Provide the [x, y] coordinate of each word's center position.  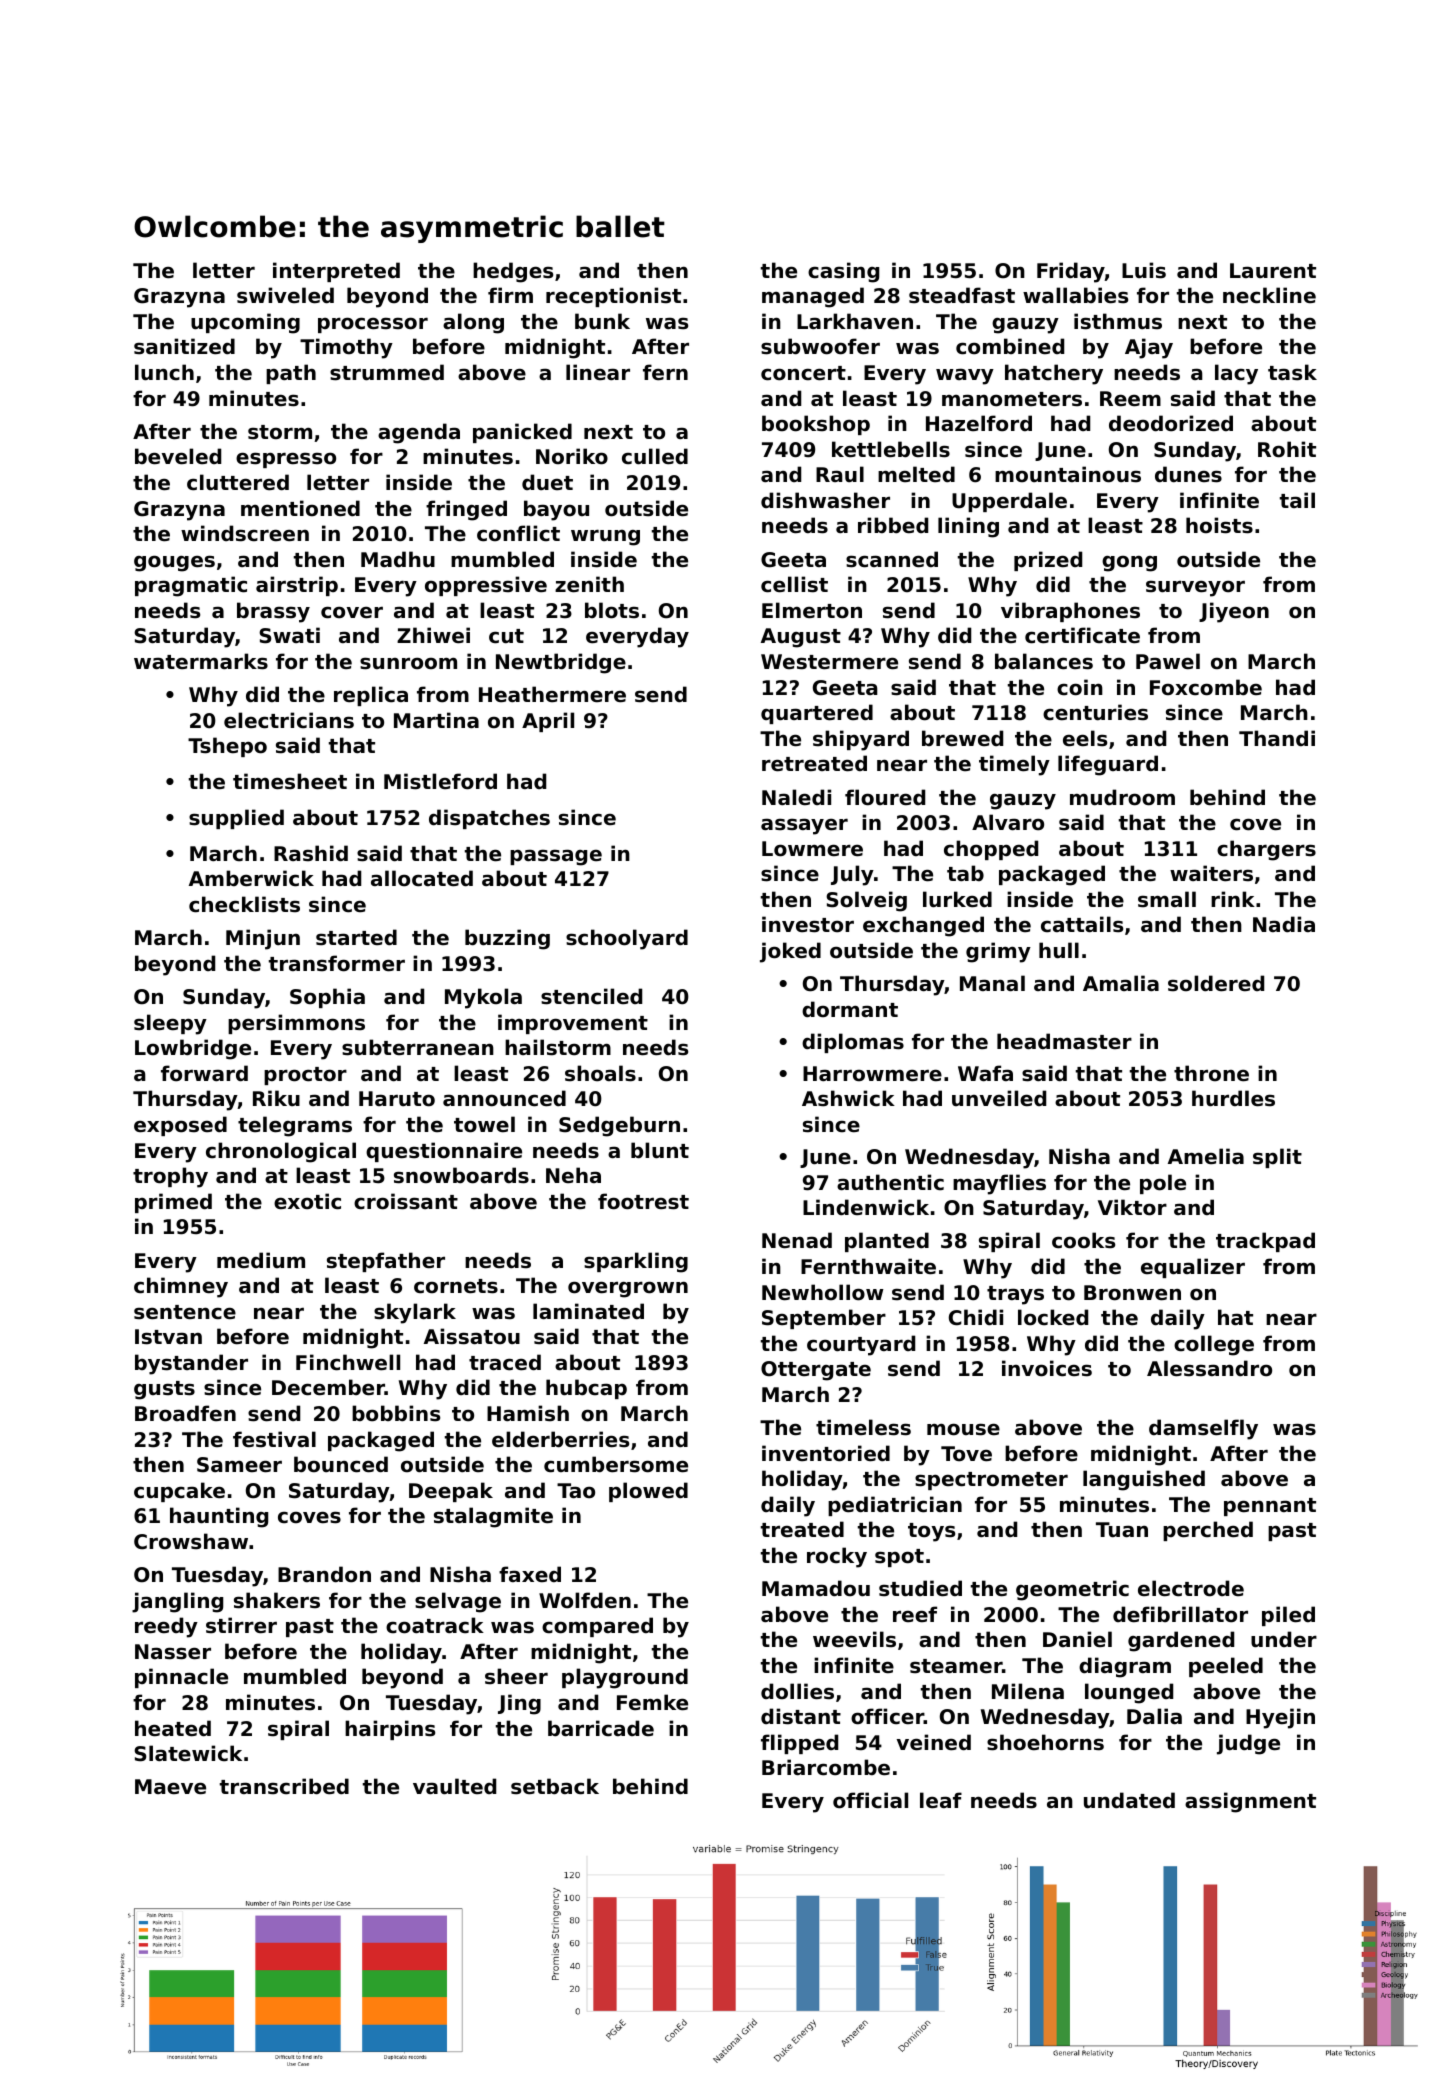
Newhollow [823, 1292]
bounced [341, 1464]
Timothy [346, 348]
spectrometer [991, 1481]
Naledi [796, 797]
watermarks [201, 661]
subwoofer [820, 346]
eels [1085, 738]
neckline [1269, 295]
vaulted [454, 1786]
